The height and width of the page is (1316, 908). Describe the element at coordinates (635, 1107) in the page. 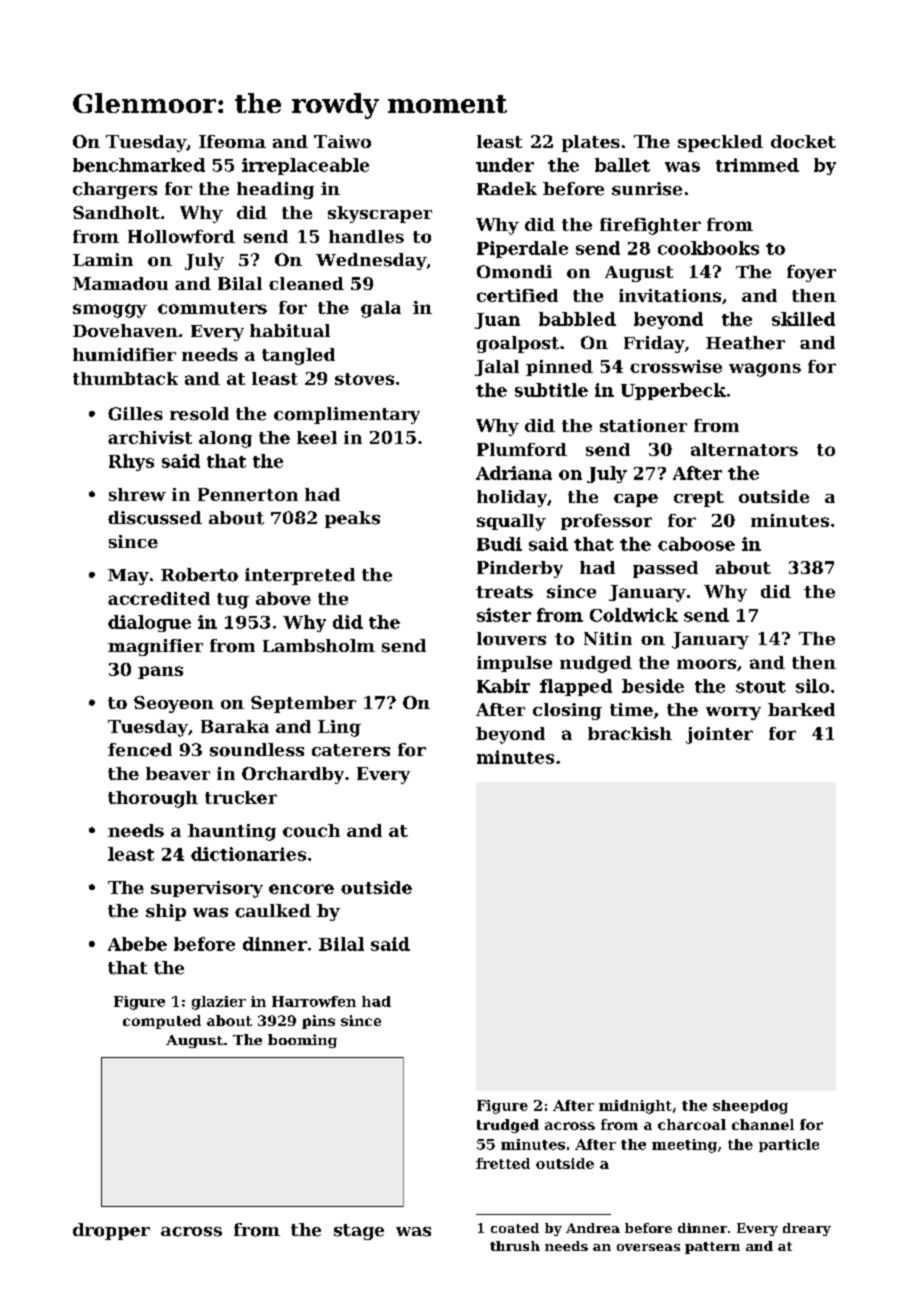

I see `midnight` at that location.
